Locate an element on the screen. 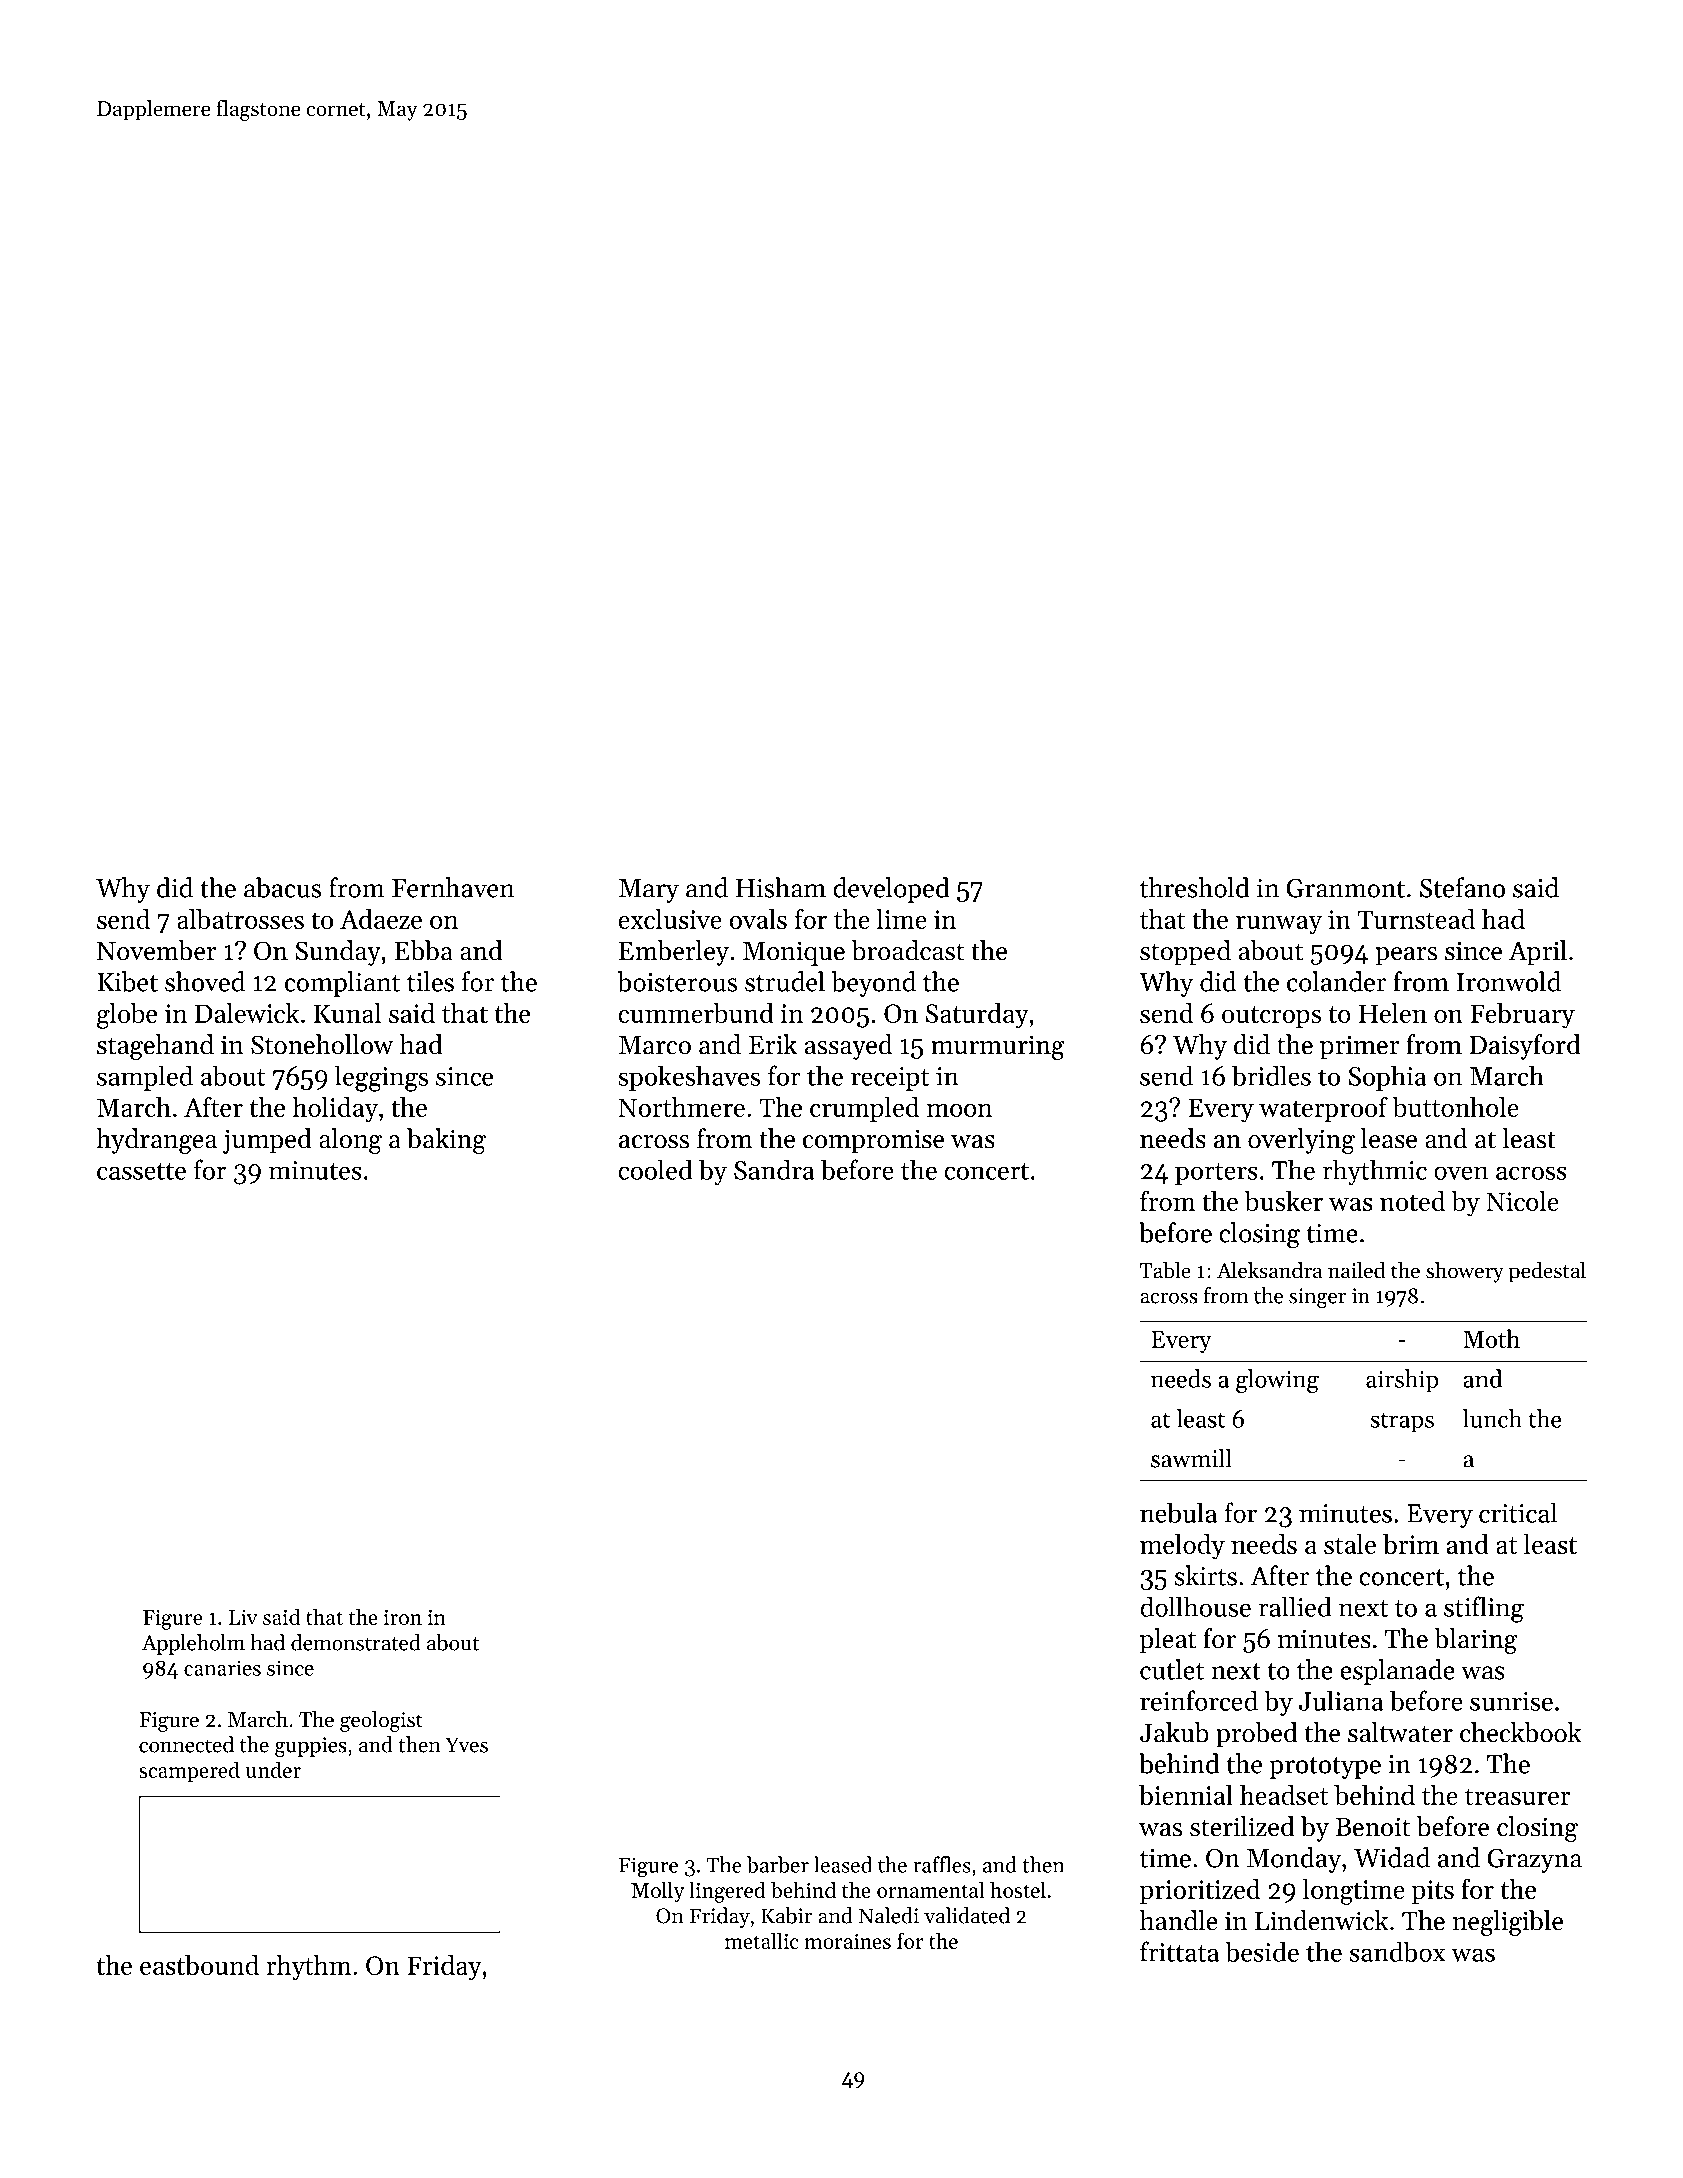 The image size is (1683, 2178). metallic is located at coordinates (761, 1940).
